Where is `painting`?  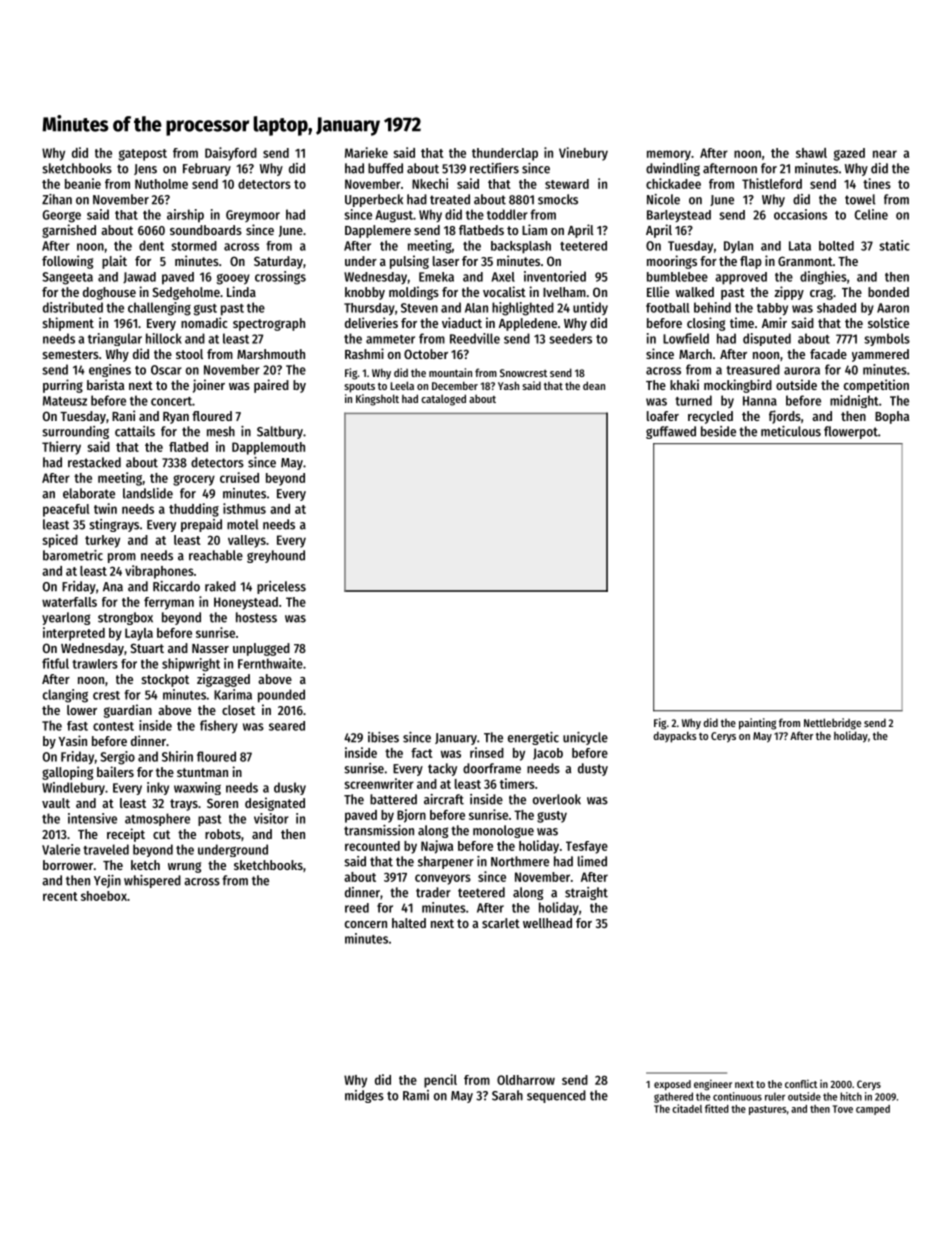
painting is located at coordinates (757, 724).
